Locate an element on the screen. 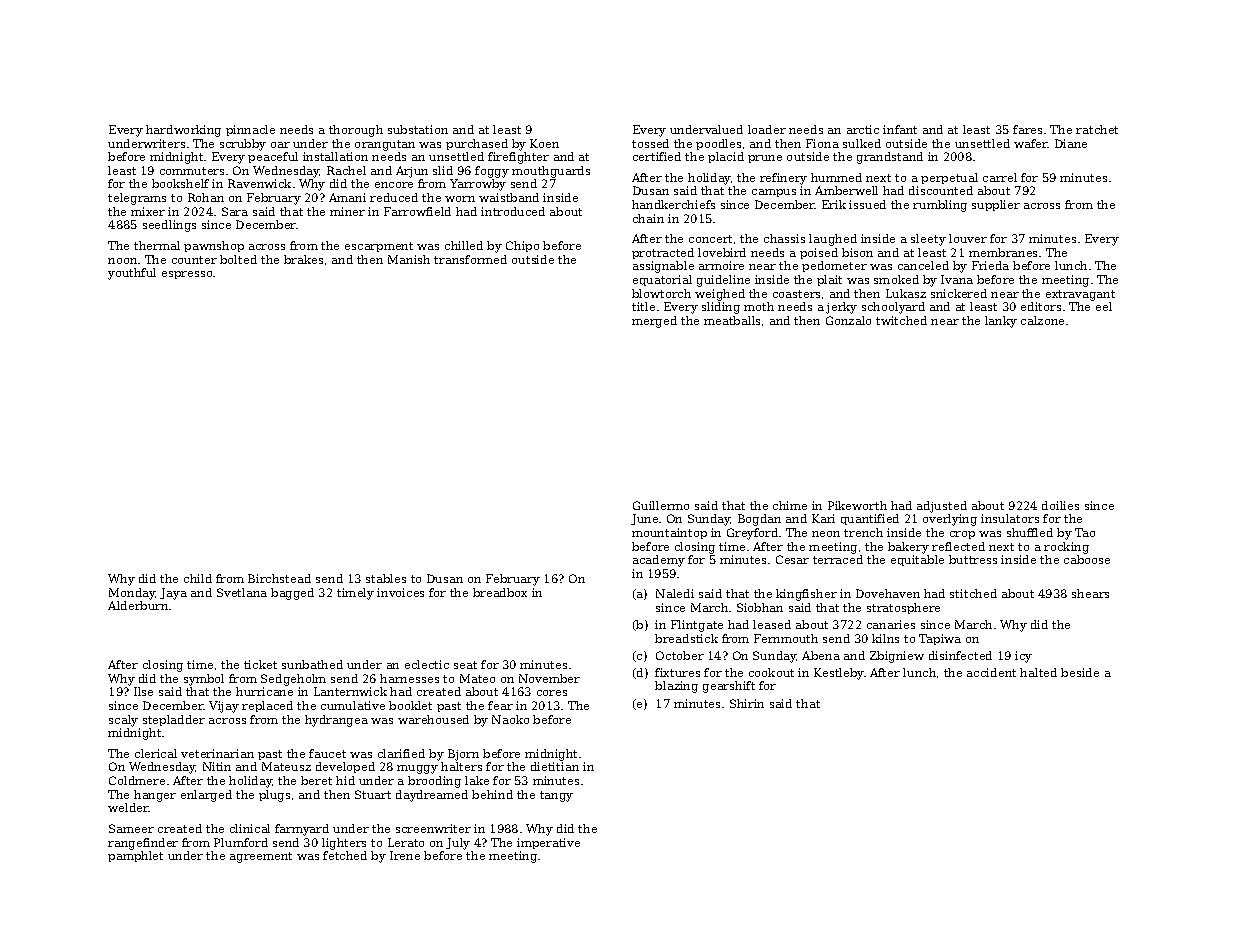 The width and height of the screenshot is (1233, 952). pinnacle is located at coordinates (250, 130).
